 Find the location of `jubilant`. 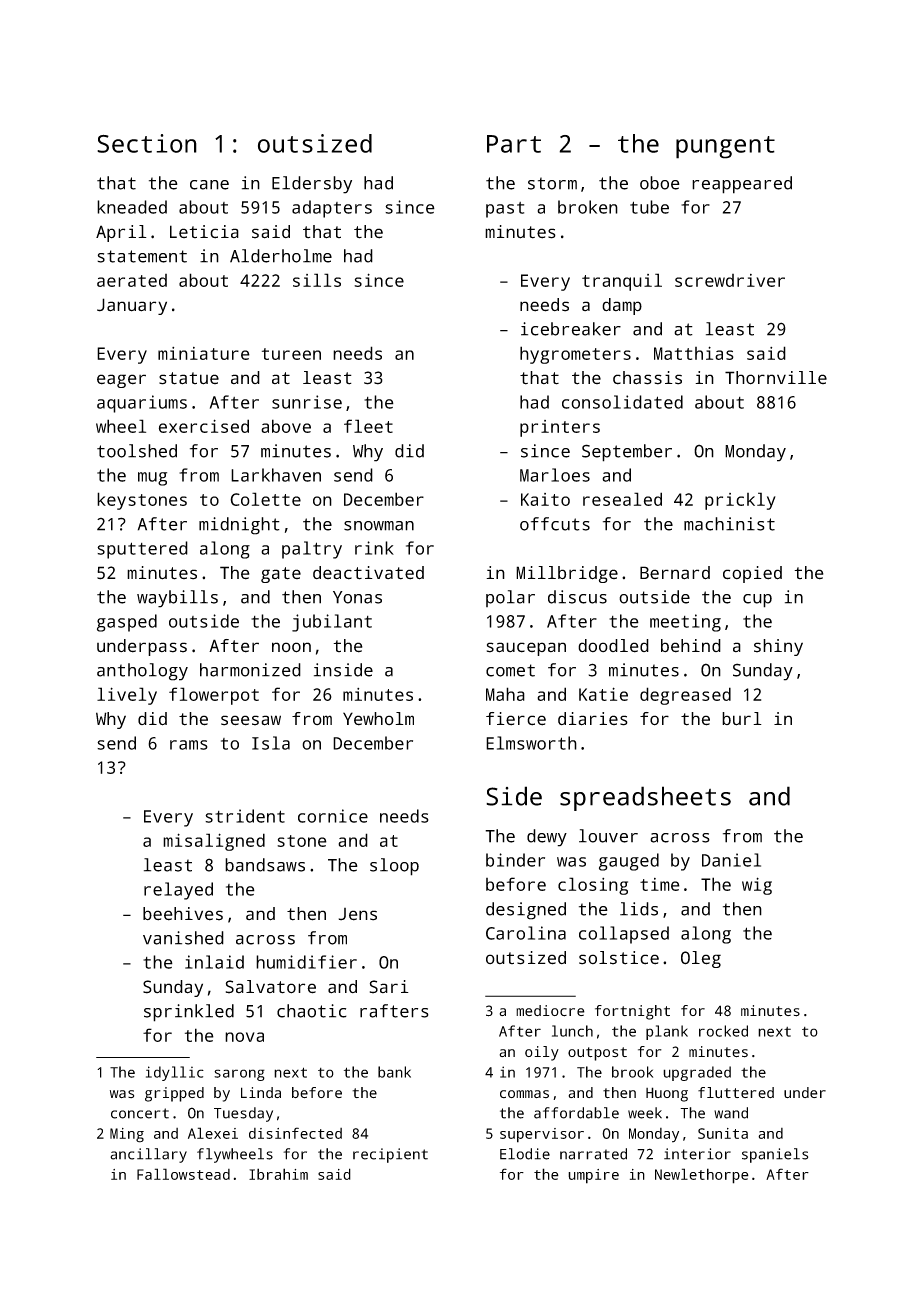

jubilant is located at coordinates (332, 623).
